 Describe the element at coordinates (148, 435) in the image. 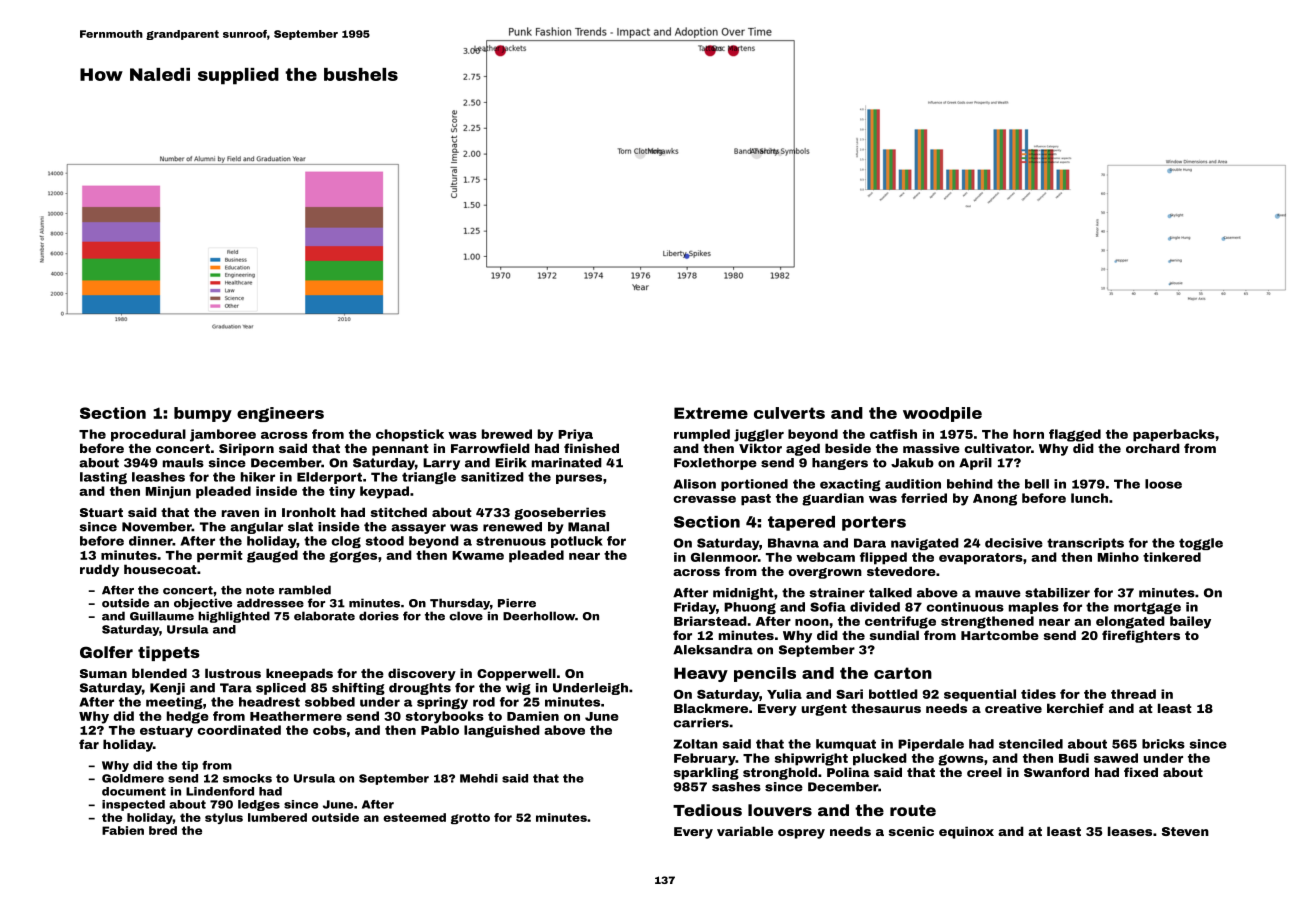

I see `procedural` at that location.
